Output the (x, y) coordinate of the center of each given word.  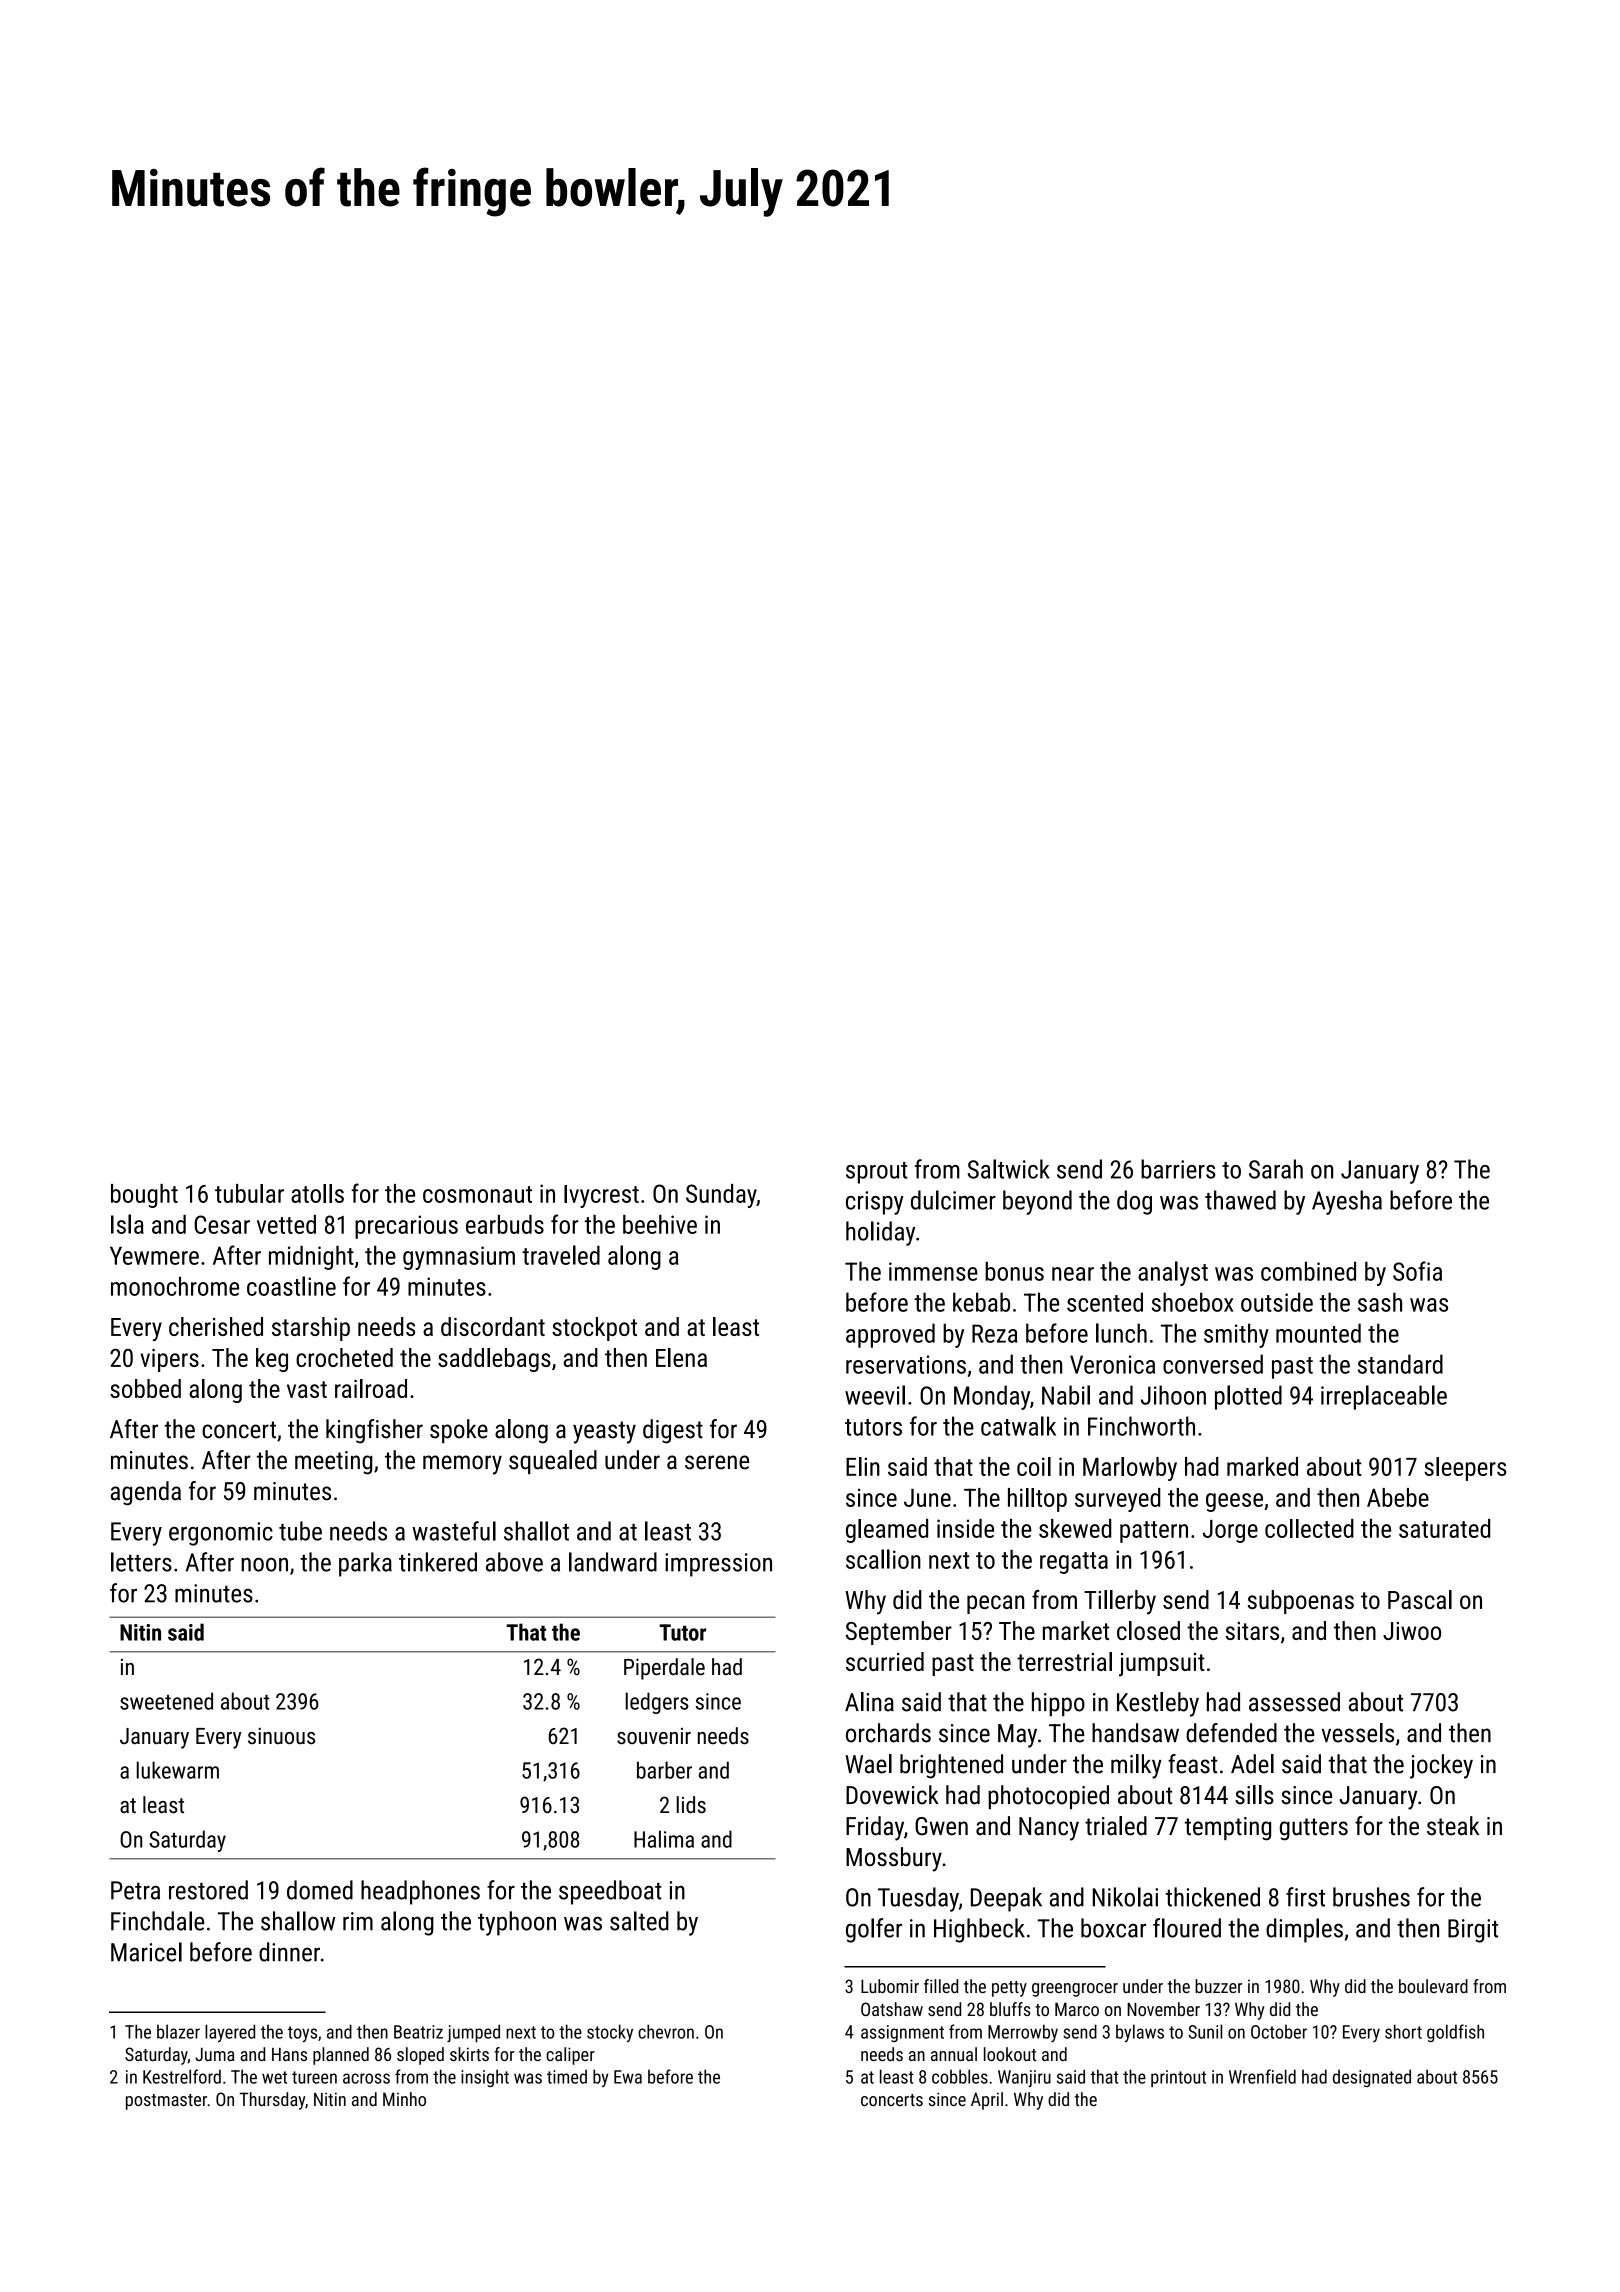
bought (144, 1196)
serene (717, 1462)
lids (691, 1805)
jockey (1441, 1766)
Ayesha (1347, 1202)
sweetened (166, 1701)
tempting (1228, 1829)
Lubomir (890, 1986)
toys (302, 2034)
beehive (660, 1224)
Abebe (1398, 1497)
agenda (145, 1493)
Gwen (941, 1826)
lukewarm (178, 1770)
